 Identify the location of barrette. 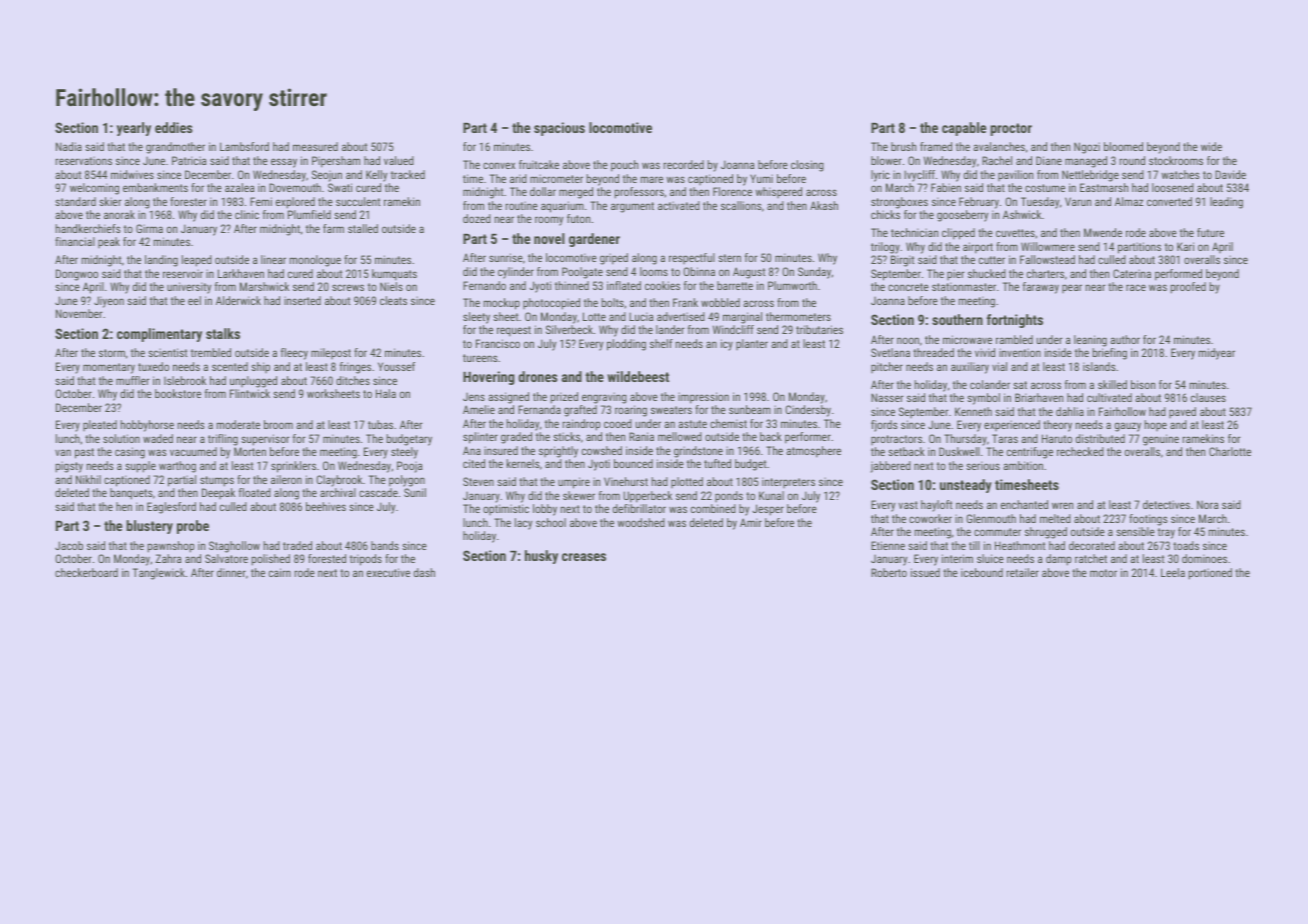
(735, 285).
